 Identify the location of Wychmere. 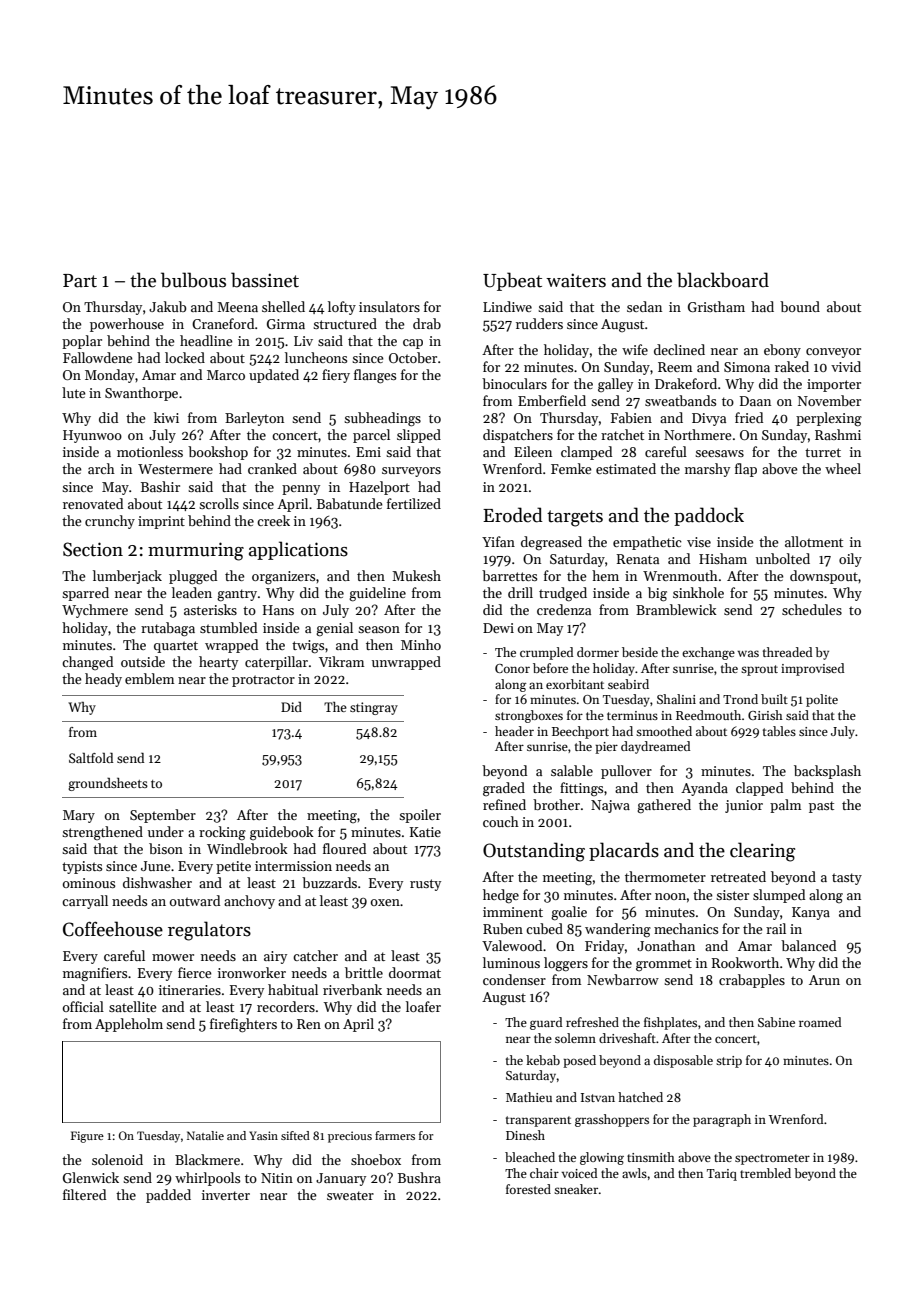
(95, 611).
